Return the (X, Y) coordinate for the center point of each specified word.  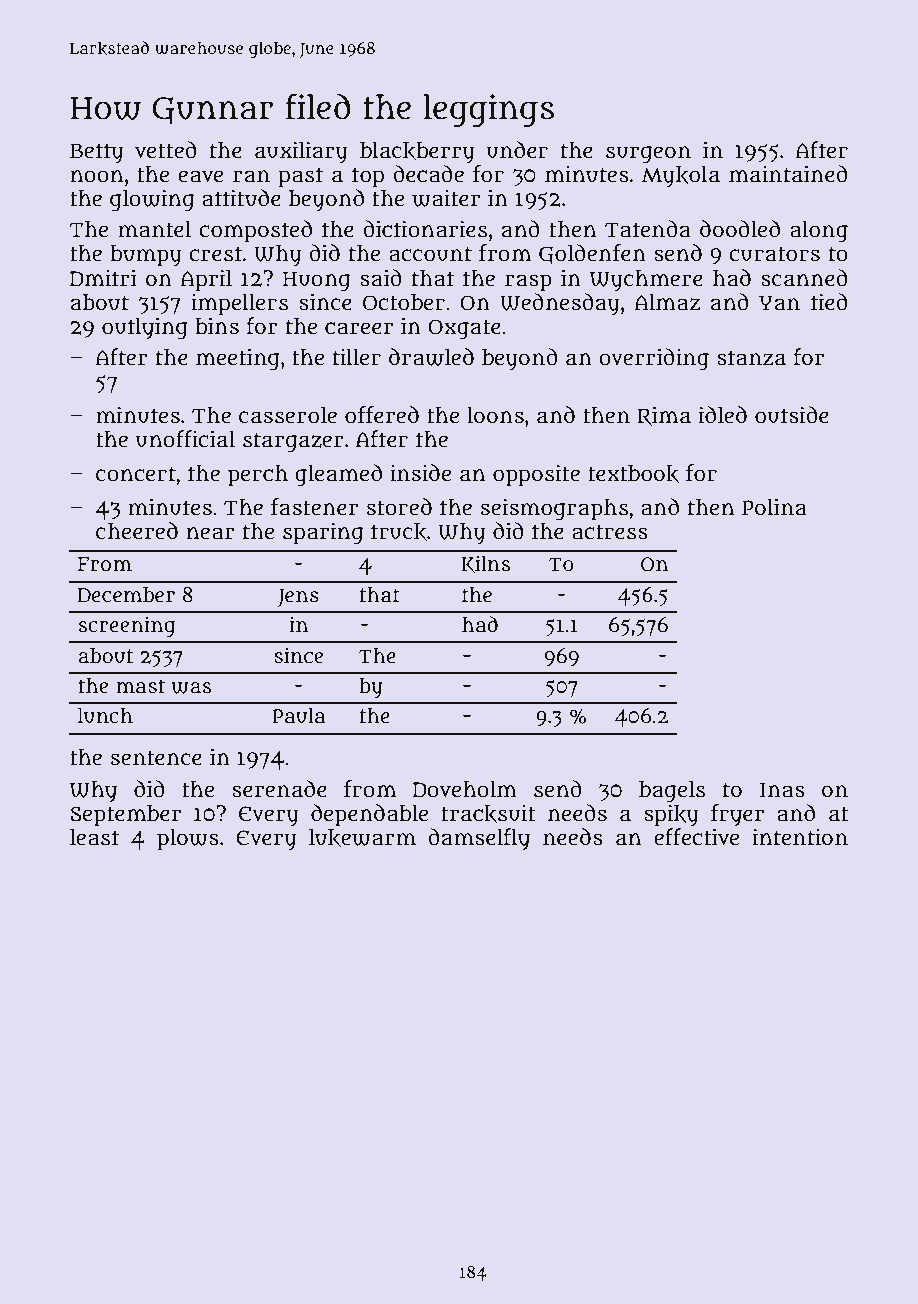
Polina (774, 507)
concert (136, 474)
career (359, 328)
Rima (664, 416)
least (94, 837)
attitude (241, 198)
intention (800, 837)
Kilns (486, 564)
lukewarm (362, 837)
